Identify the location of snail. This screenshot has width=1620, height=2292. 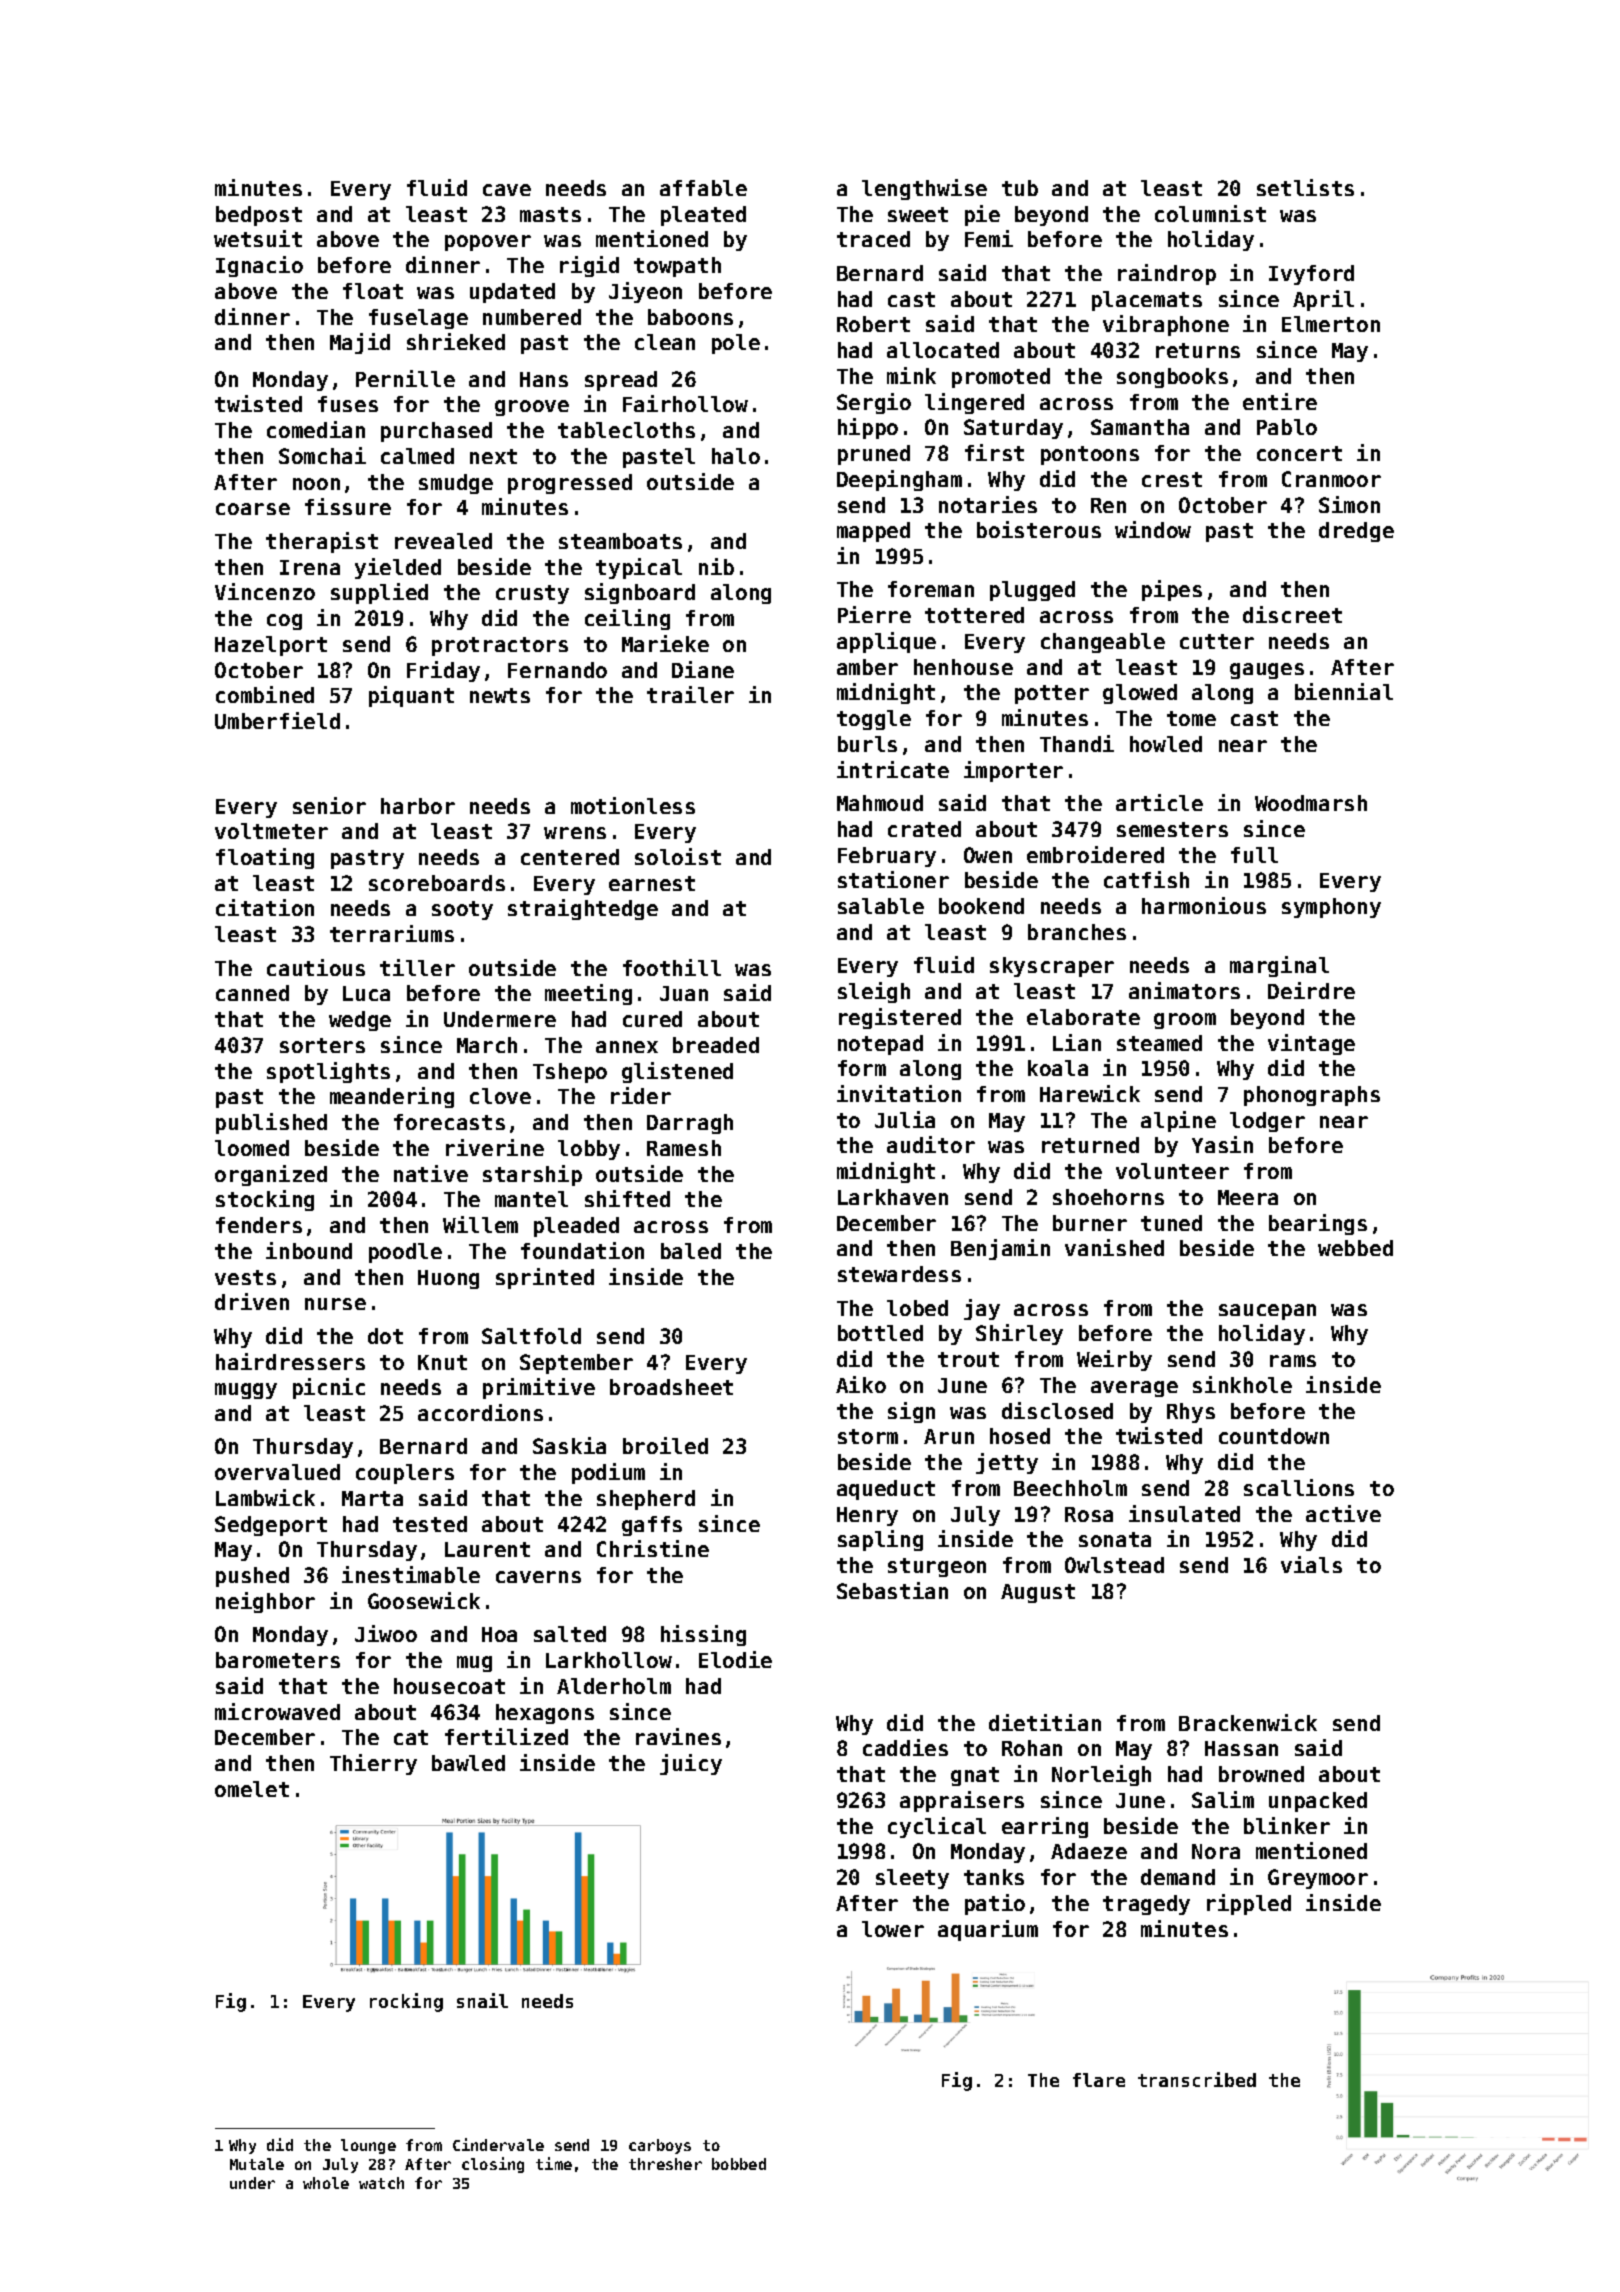
(482, 2000).
